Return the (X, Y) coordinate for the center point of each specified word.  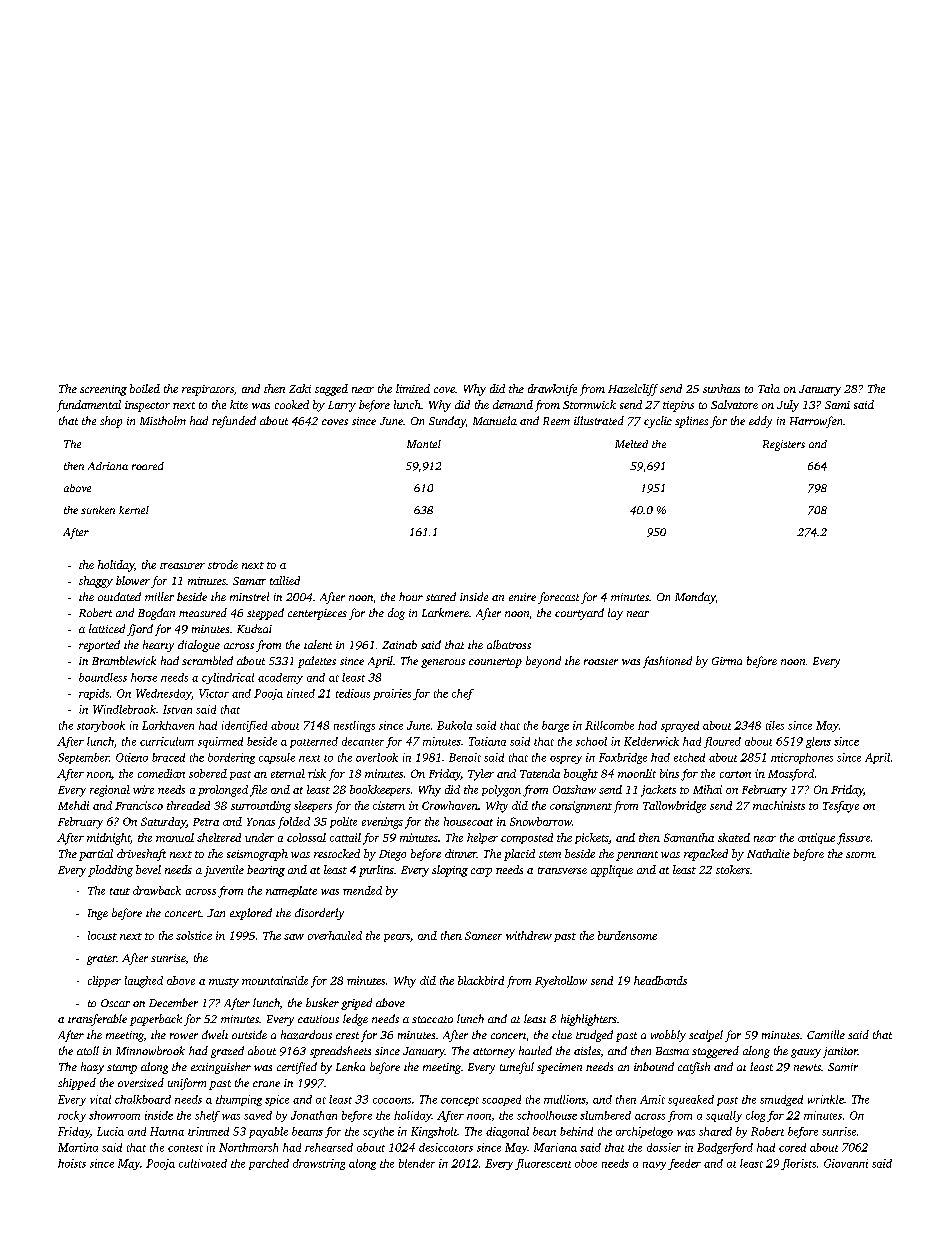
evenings (382, 823)
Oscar (115, 1003)
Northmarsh (248, 1147)
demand (513, 404)
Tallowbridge (674, 807)
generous (443, 663)
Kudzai (254, 628)
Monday (695, 598)
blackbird (481, 980)
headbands (660, 980)
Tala (769, 388)
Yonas (261, 822)
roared (148, 466)
